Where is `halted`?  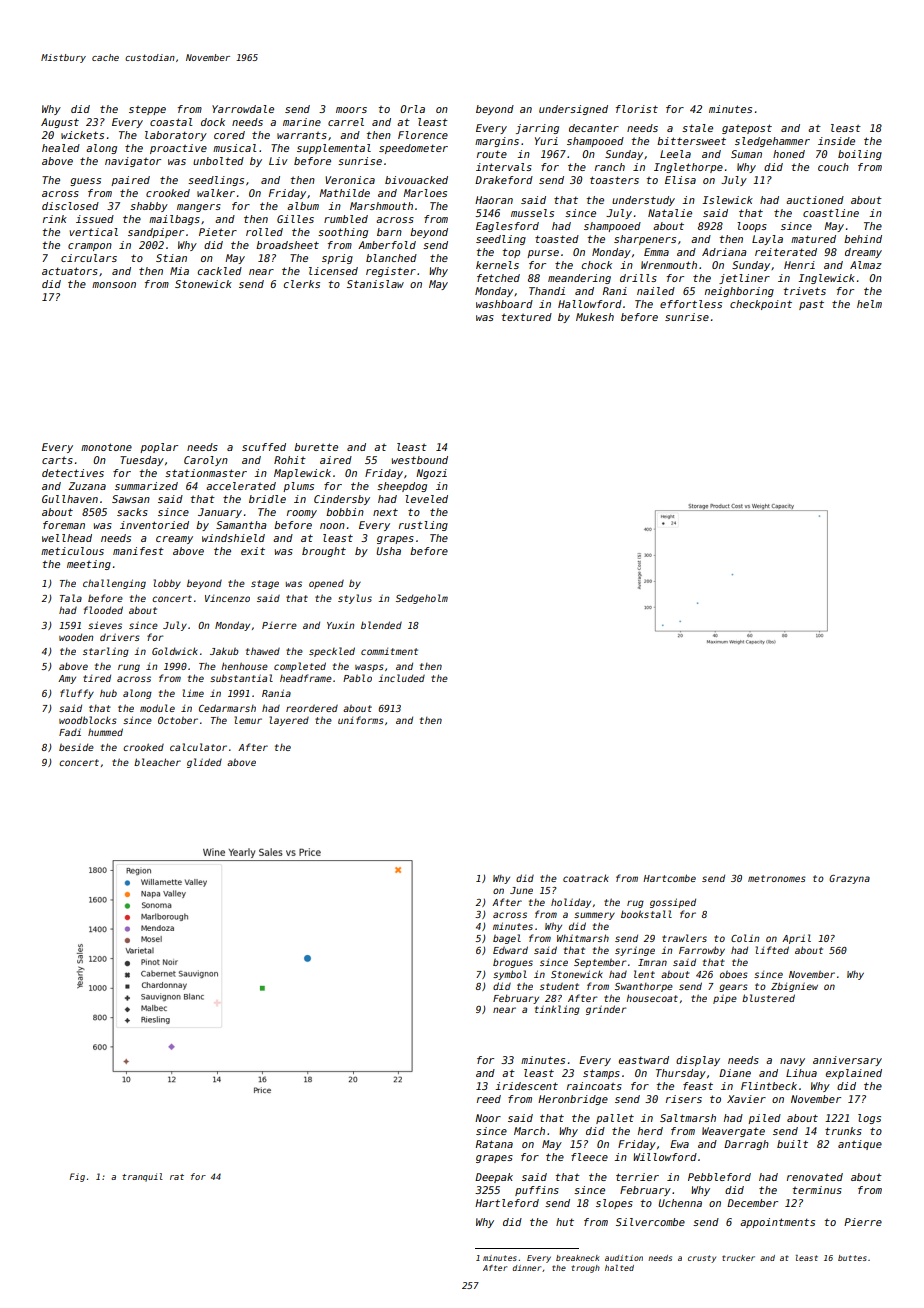
halted is located at coordinates (619, 1268).
